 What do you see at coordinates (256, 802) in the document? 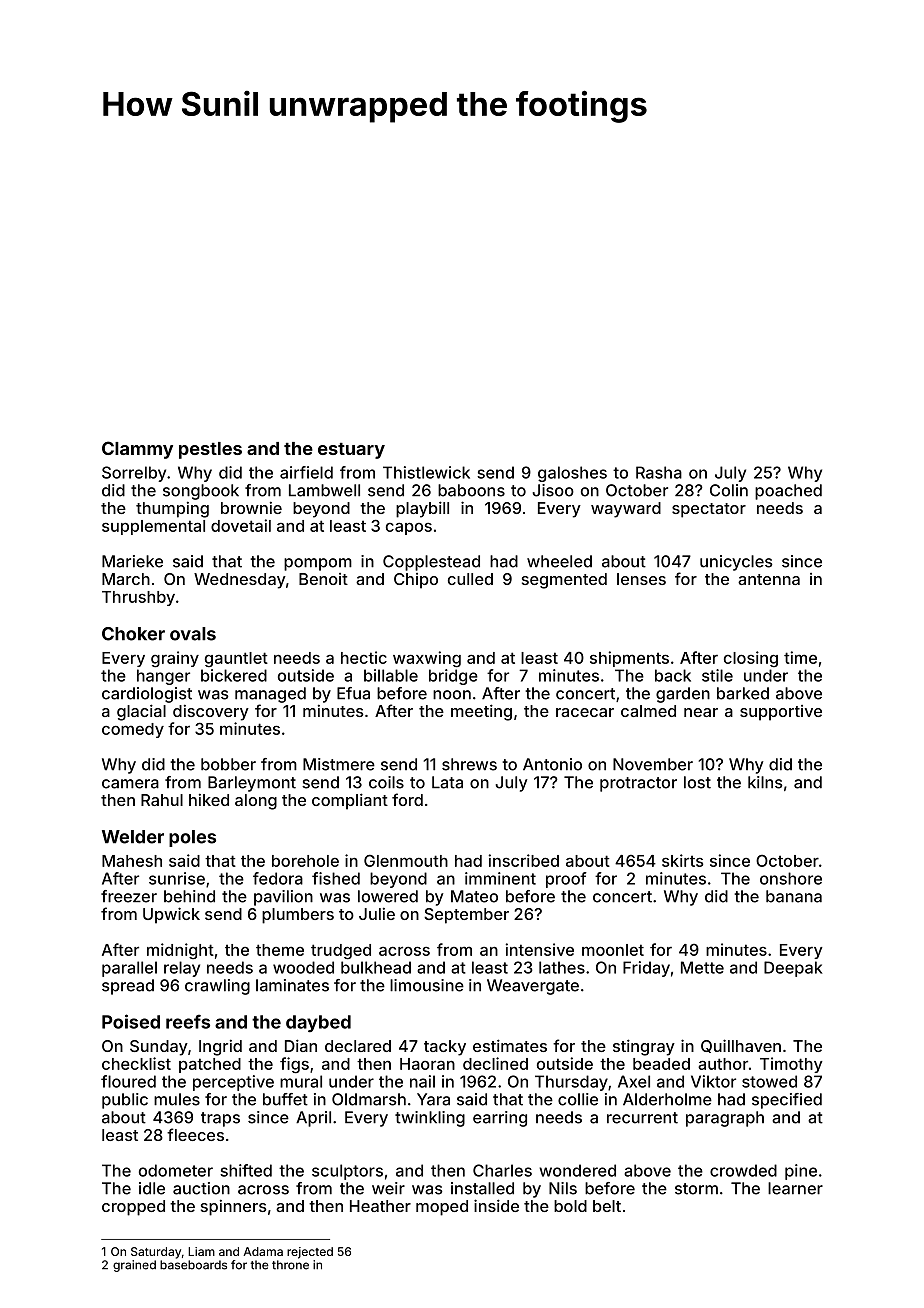
I see `along` at bounding box center [256, 802].
